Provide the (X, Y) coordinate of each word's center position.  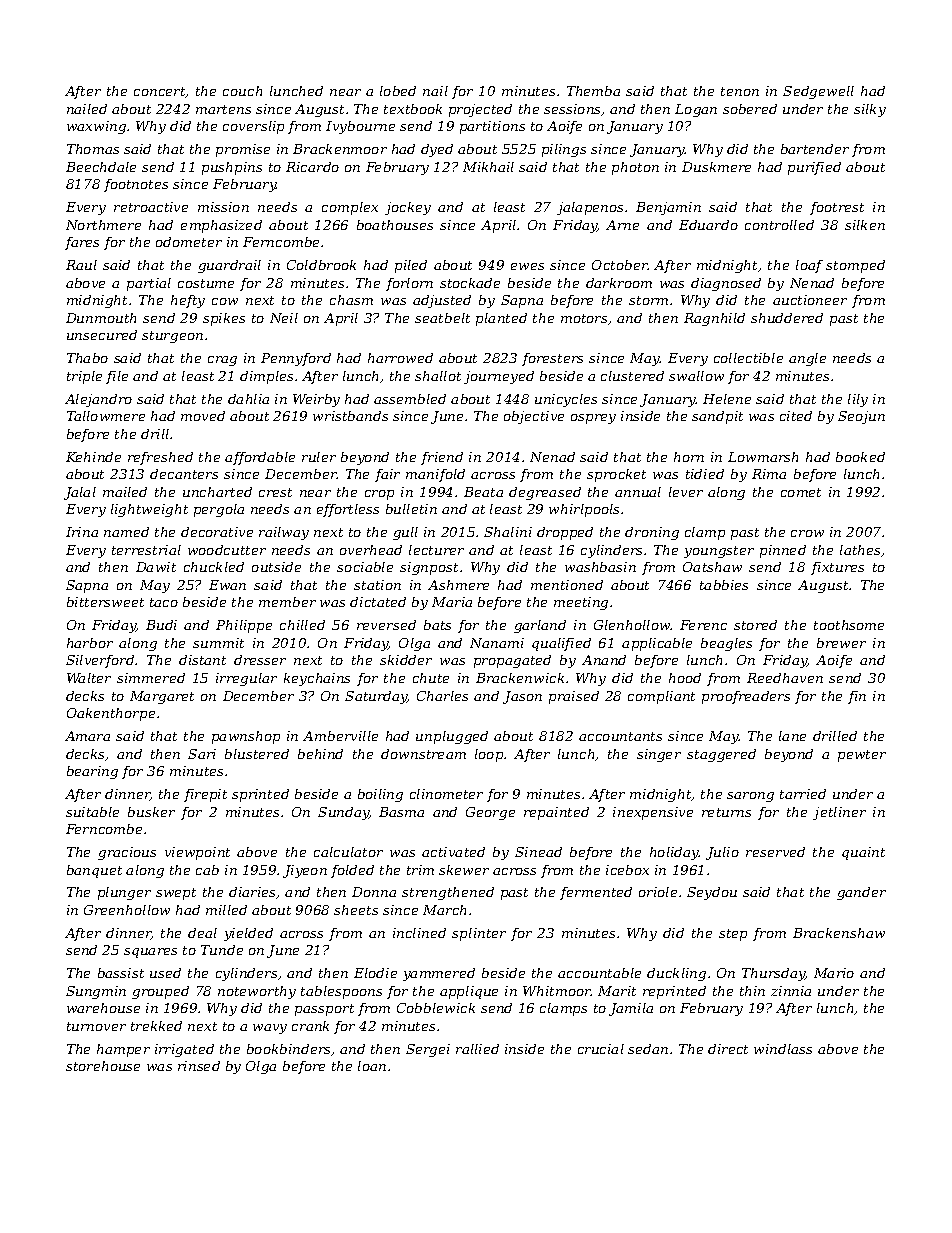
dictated (378, 602)
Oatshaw (712, 567)
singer (659, 755)
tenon (740, 91)
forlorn (409, 284)
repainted (556, 813)
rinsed (199, 1066)
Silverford (100, 661)
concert (160, 92)
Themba (593, 91)
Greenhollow (127, 910)
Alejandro (98, 400)
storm (648, 300)
